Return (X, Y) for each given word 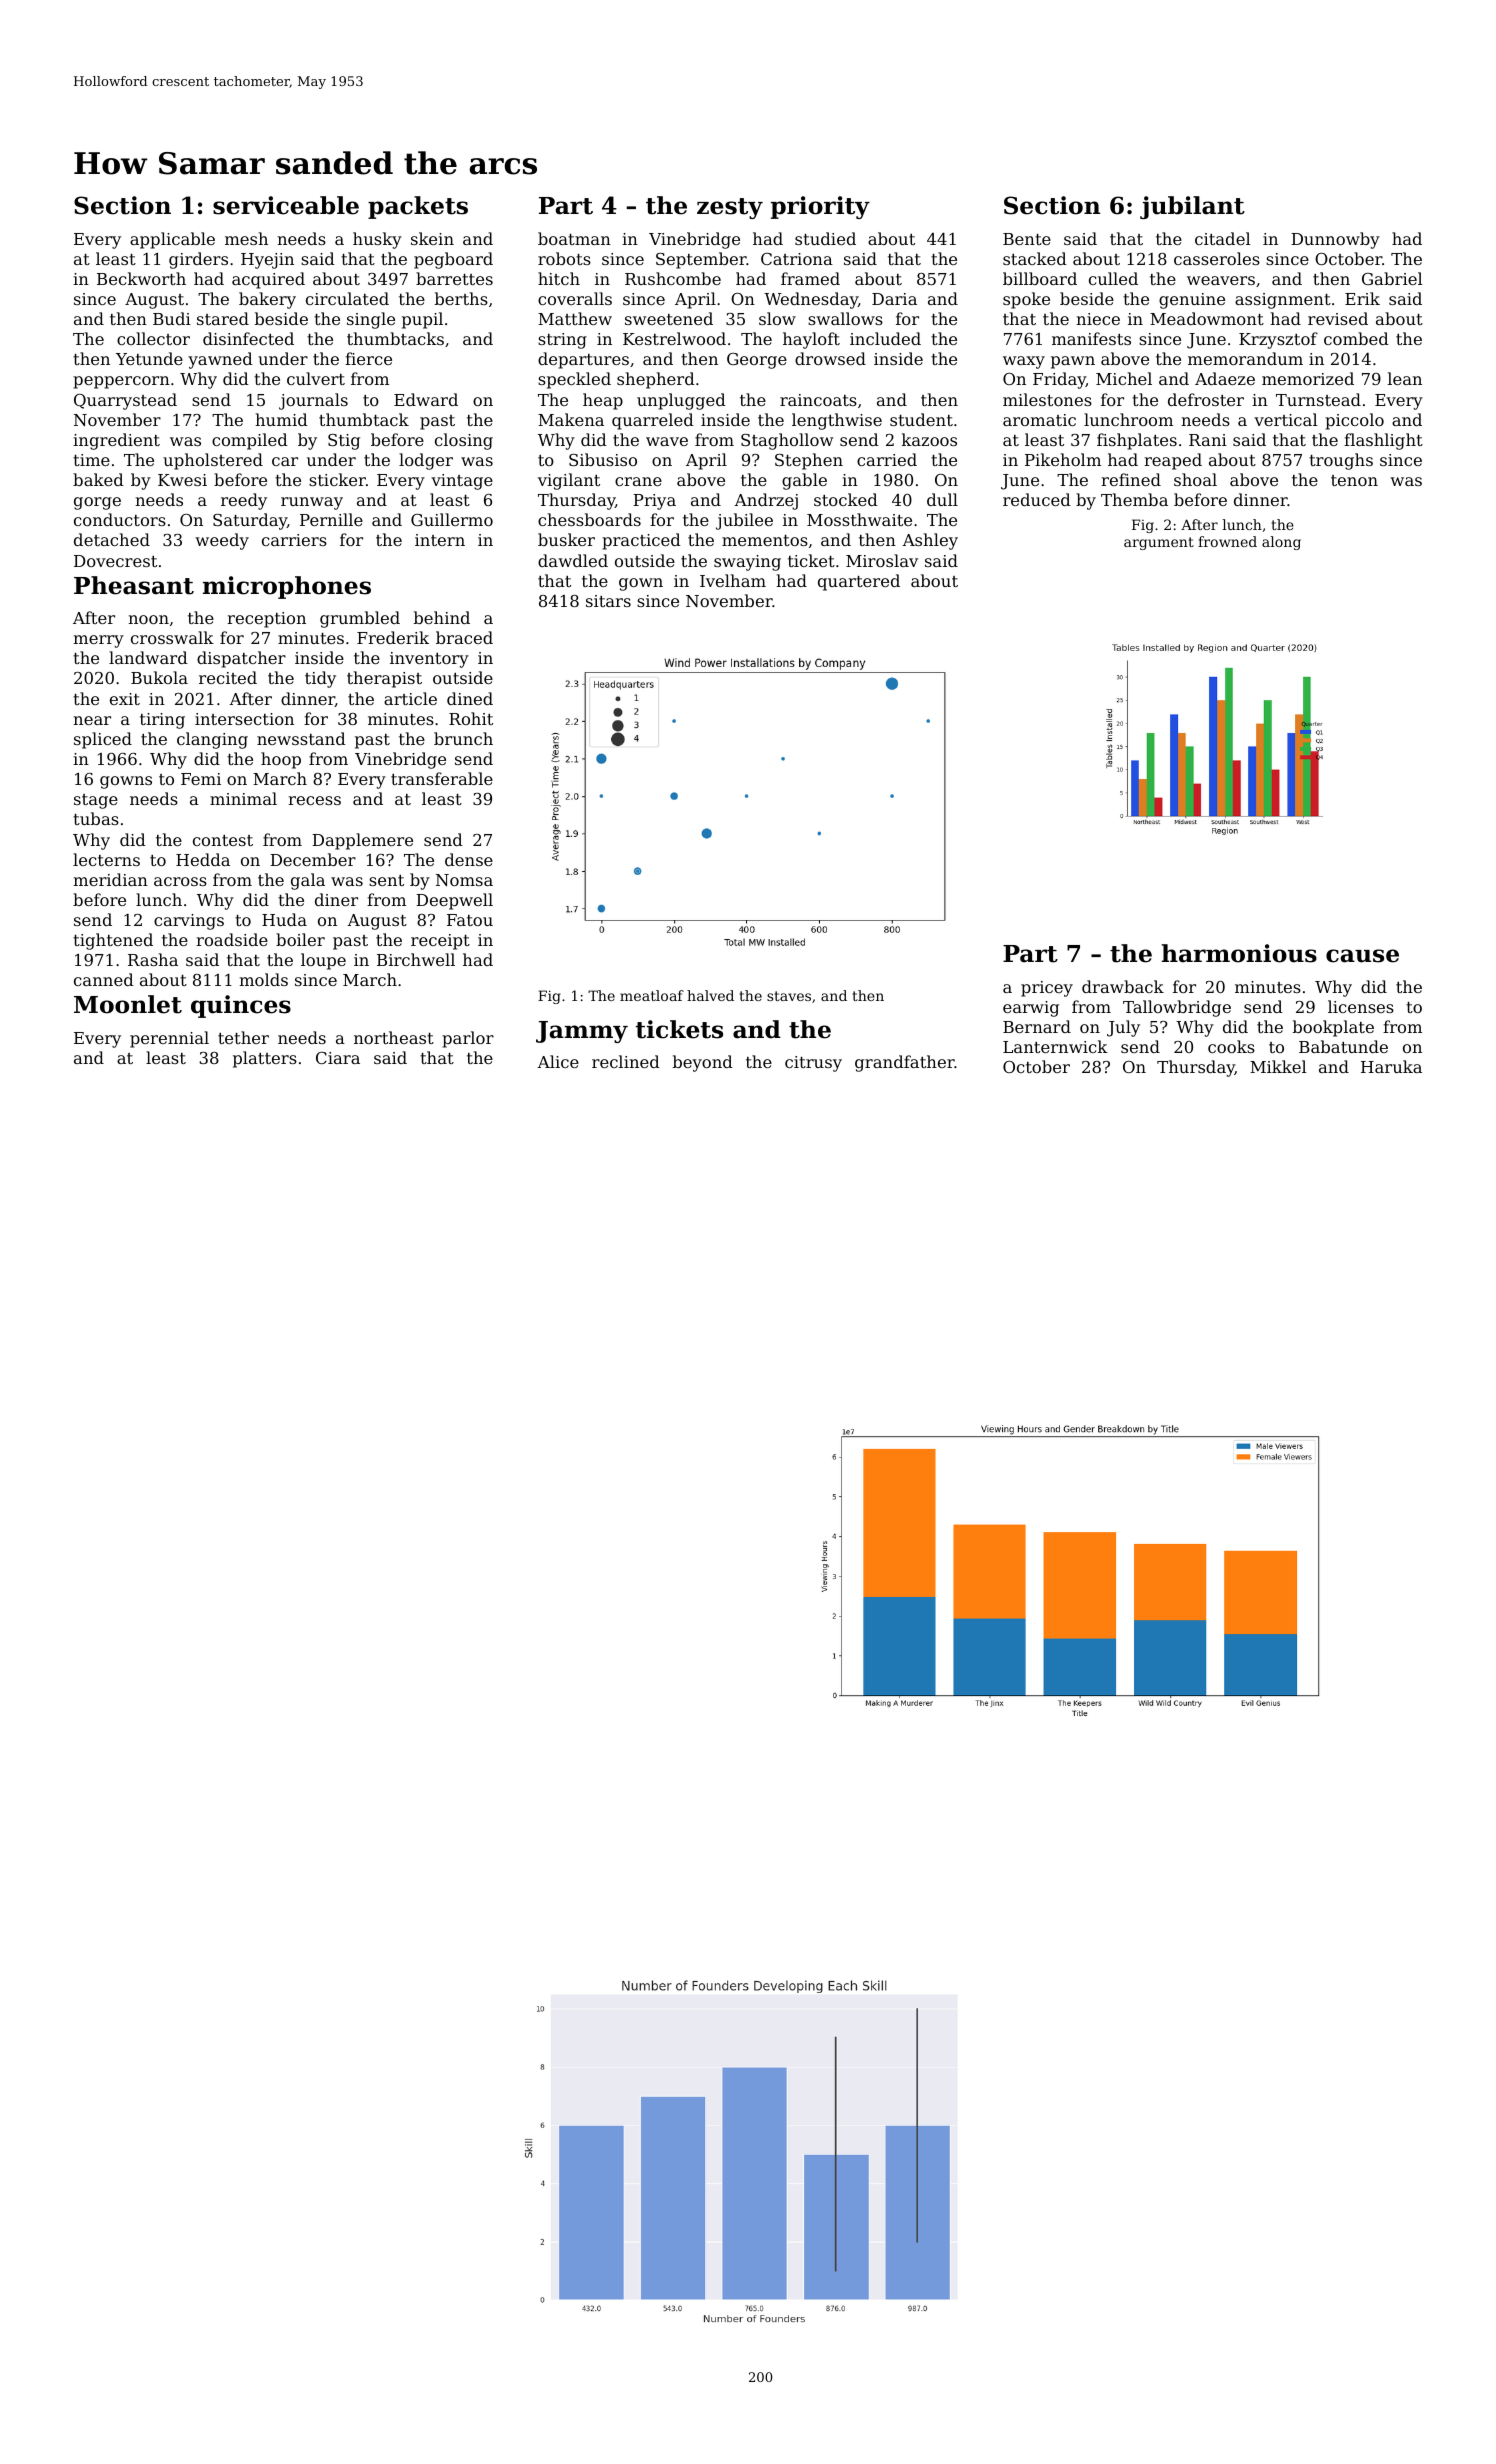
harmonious (1239, 953)
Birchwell (416, 959)
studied (825, 238)
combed (1356, 338)
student (921, 419)
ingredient (116, 441)
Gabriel (1392, 278)
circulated (347, 298)
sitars (608, 601)
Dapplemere (362, 841)
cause (1362, 956)
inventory (429, 660)
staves (789, 996)
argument (1159, 543)
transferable (442, 778)
